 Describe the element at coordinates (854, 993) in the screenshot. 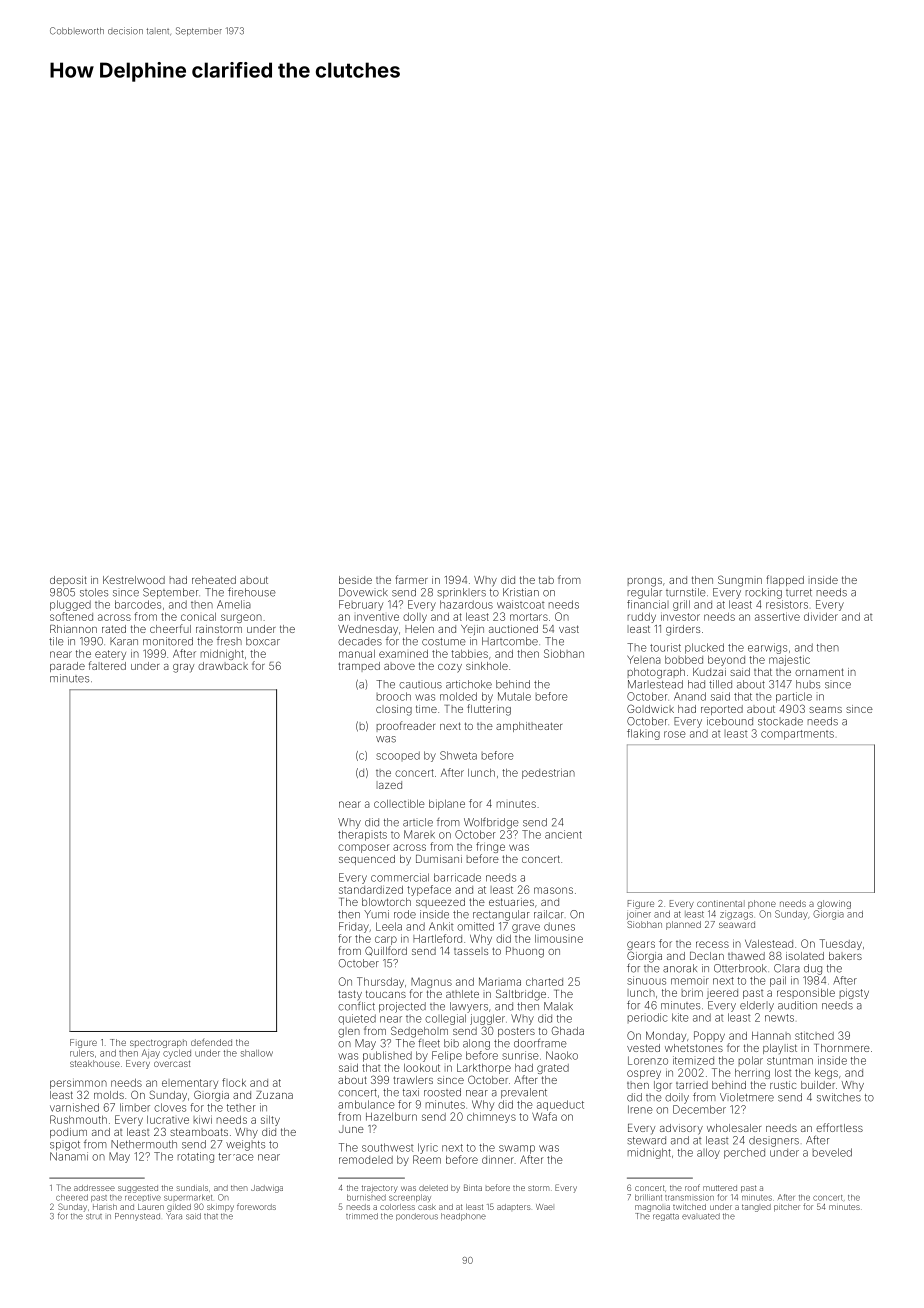

I see `pigsty` at that location.
